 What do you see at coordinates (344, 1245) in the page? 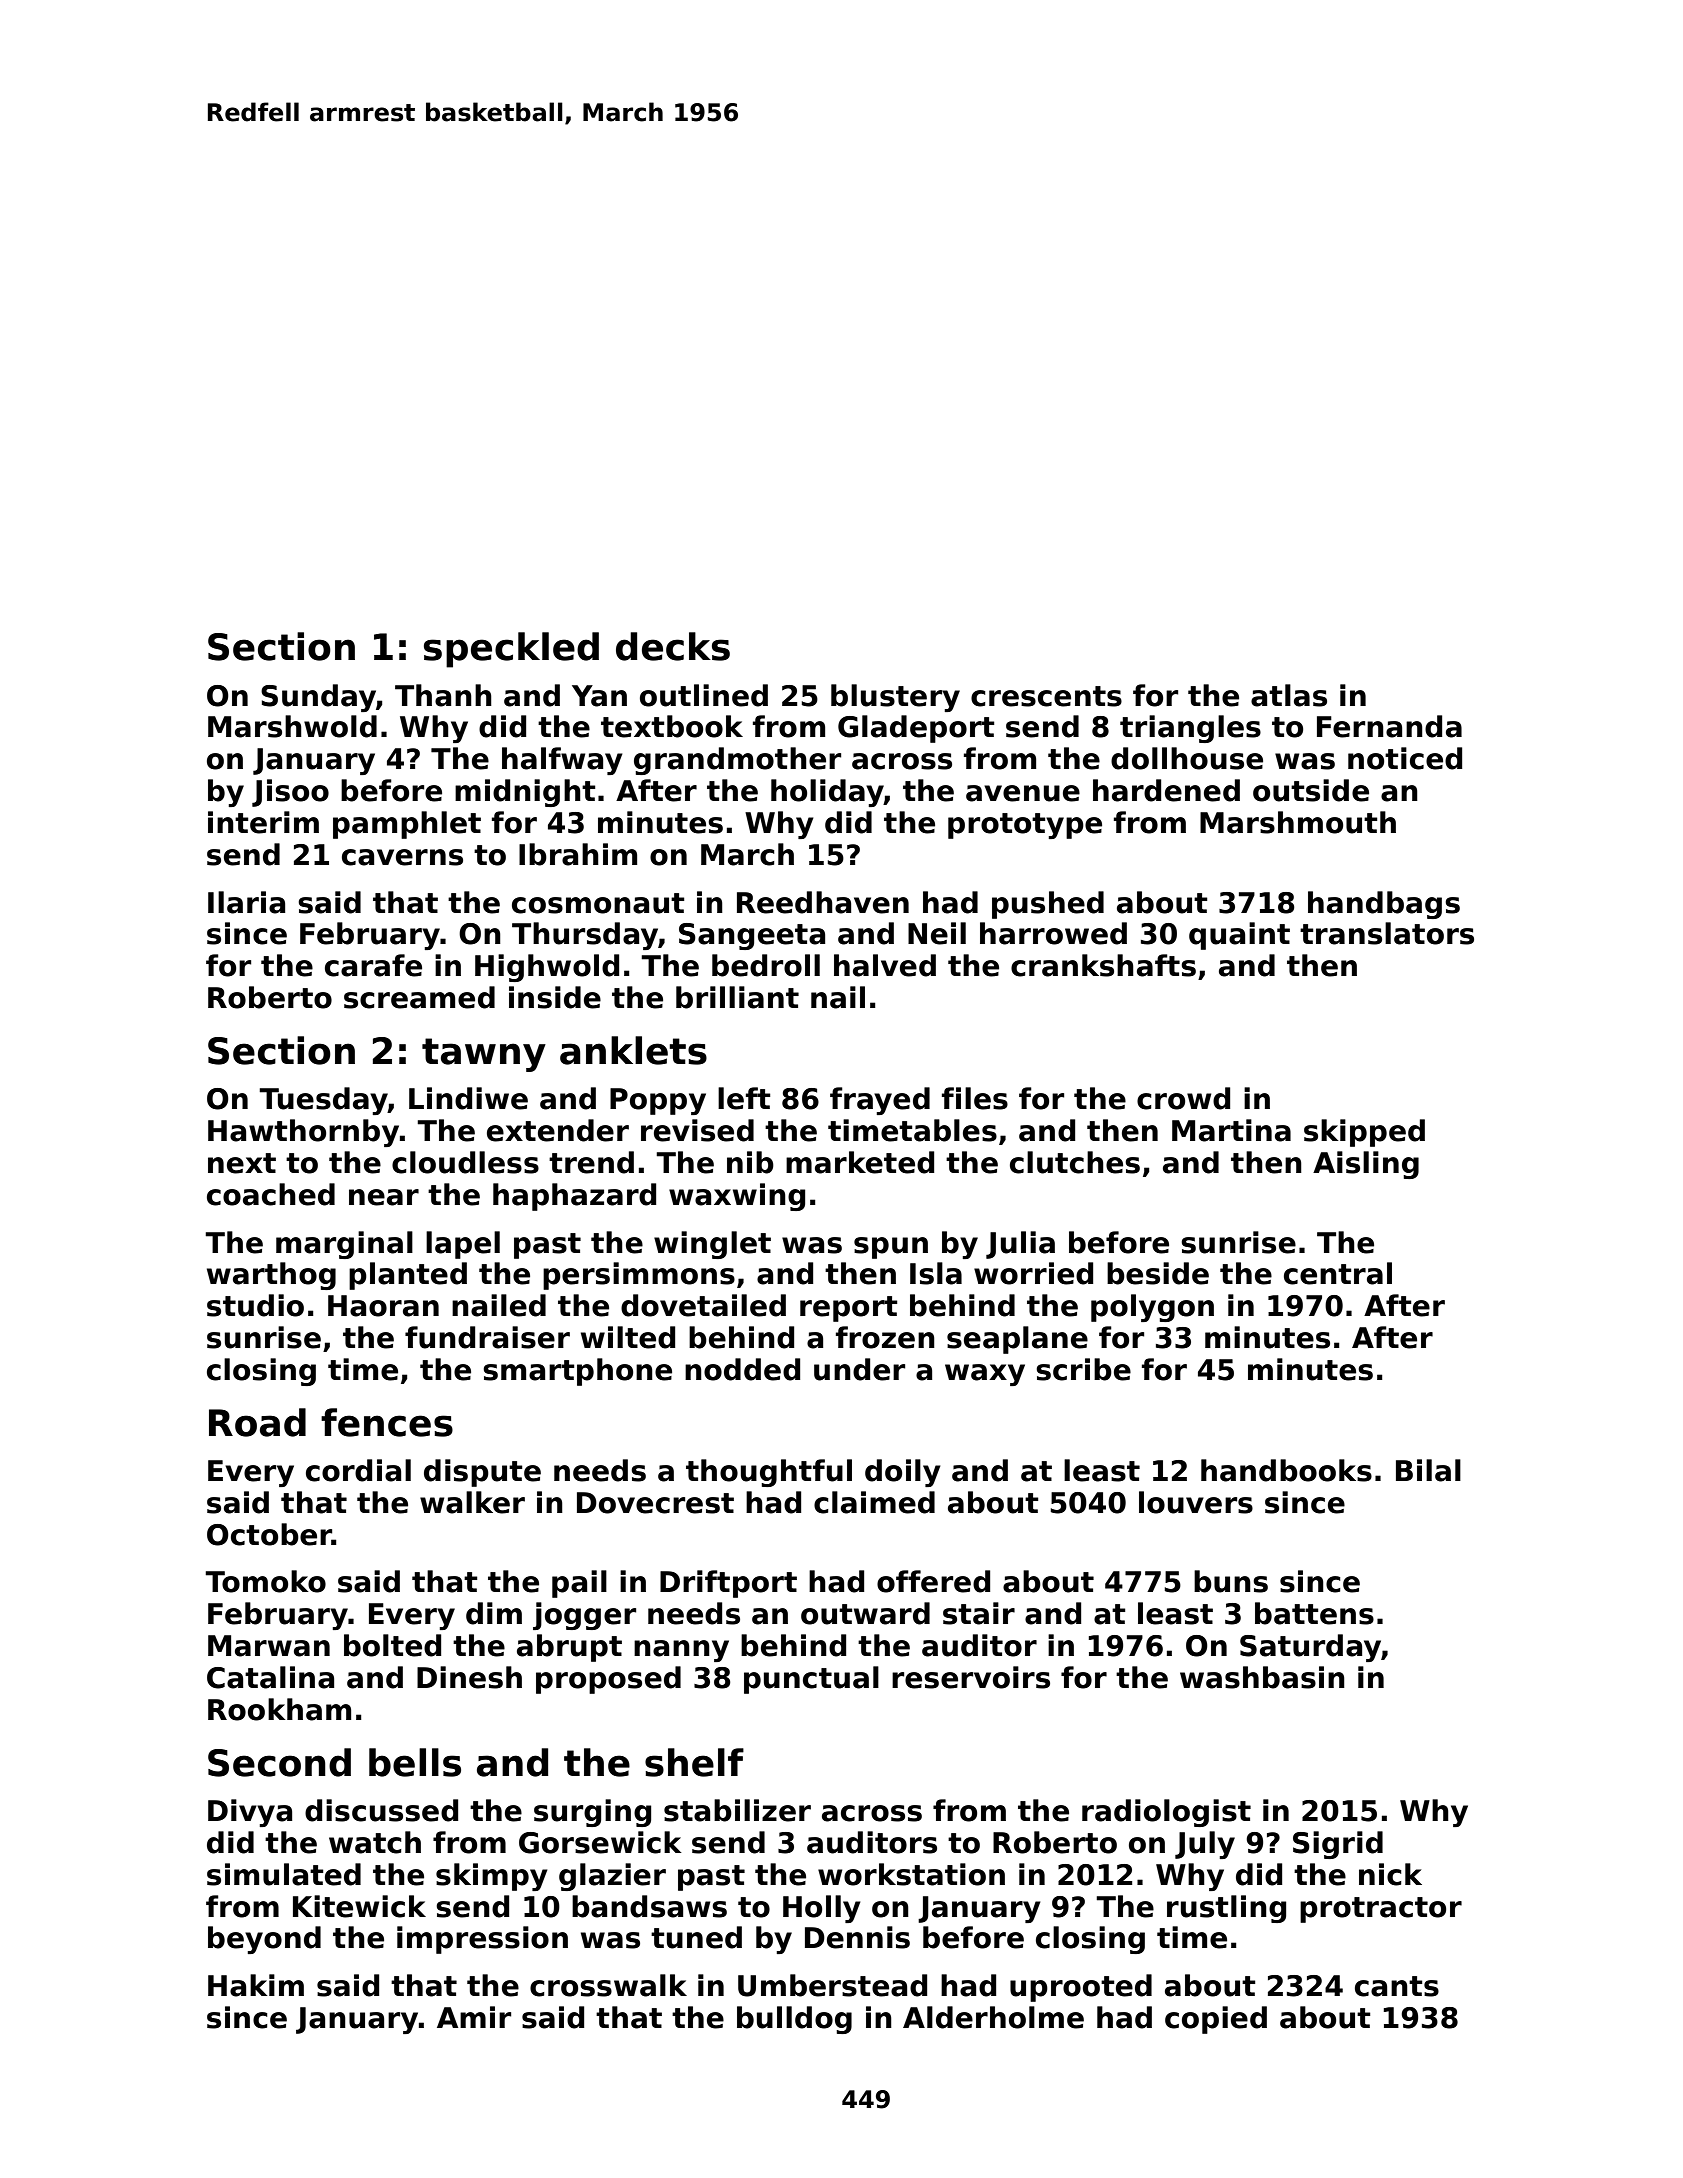
I see `marginal` at bounding box center [344, 1245].
